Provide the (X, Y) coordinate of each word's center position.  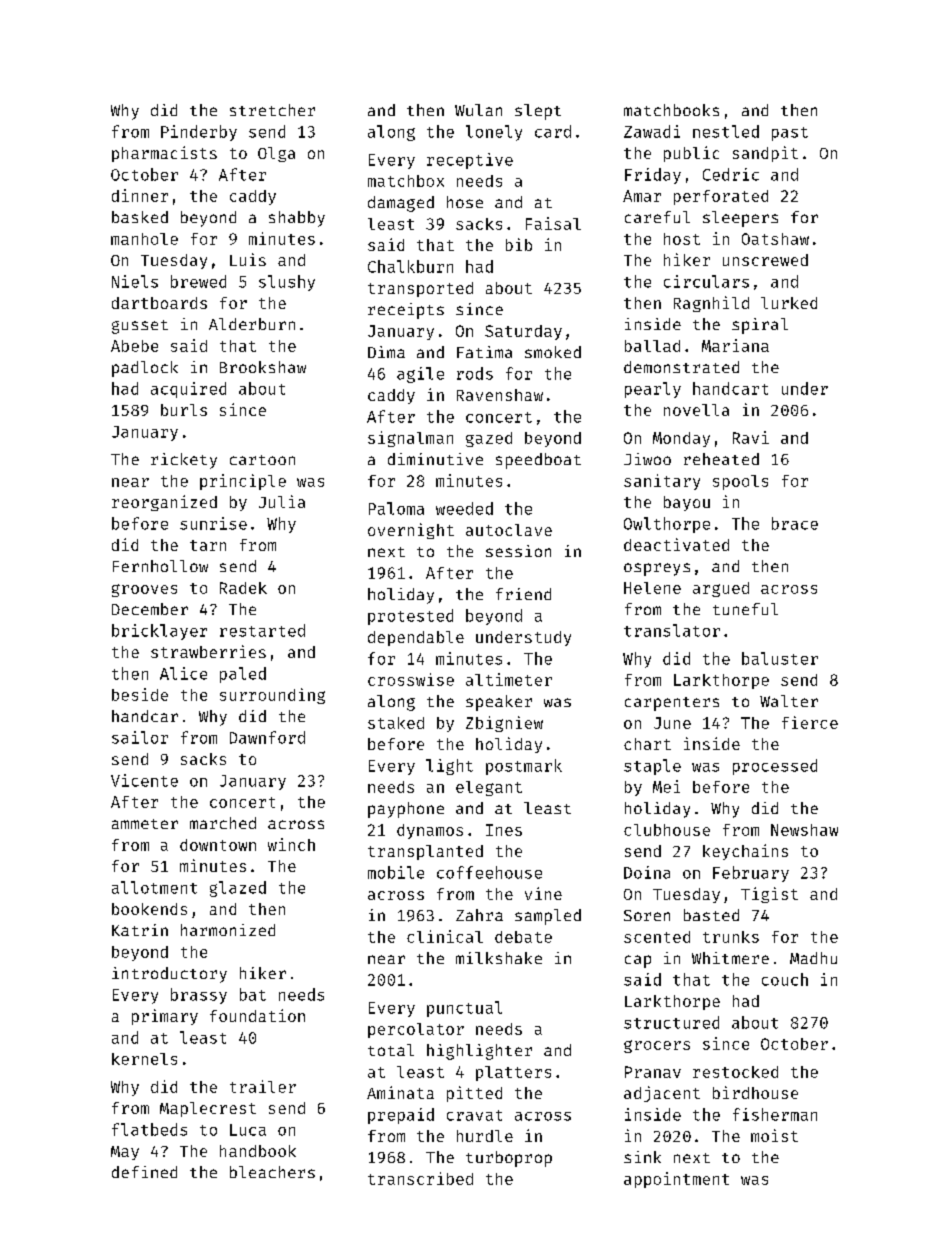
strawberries (208, 651)
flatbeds (149, 1129)
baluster (780, 658)
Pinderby (199, 133)
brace (795, 523)
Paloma (396, 508)
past (790, 134)
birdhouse (755, 1092)
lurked (789, 303)
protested (410, 617)
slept (538, 112)
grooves (144, 590)
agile (420, 375)
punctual (464, 1009)
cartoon (262, 460)
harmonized (228, 930)
